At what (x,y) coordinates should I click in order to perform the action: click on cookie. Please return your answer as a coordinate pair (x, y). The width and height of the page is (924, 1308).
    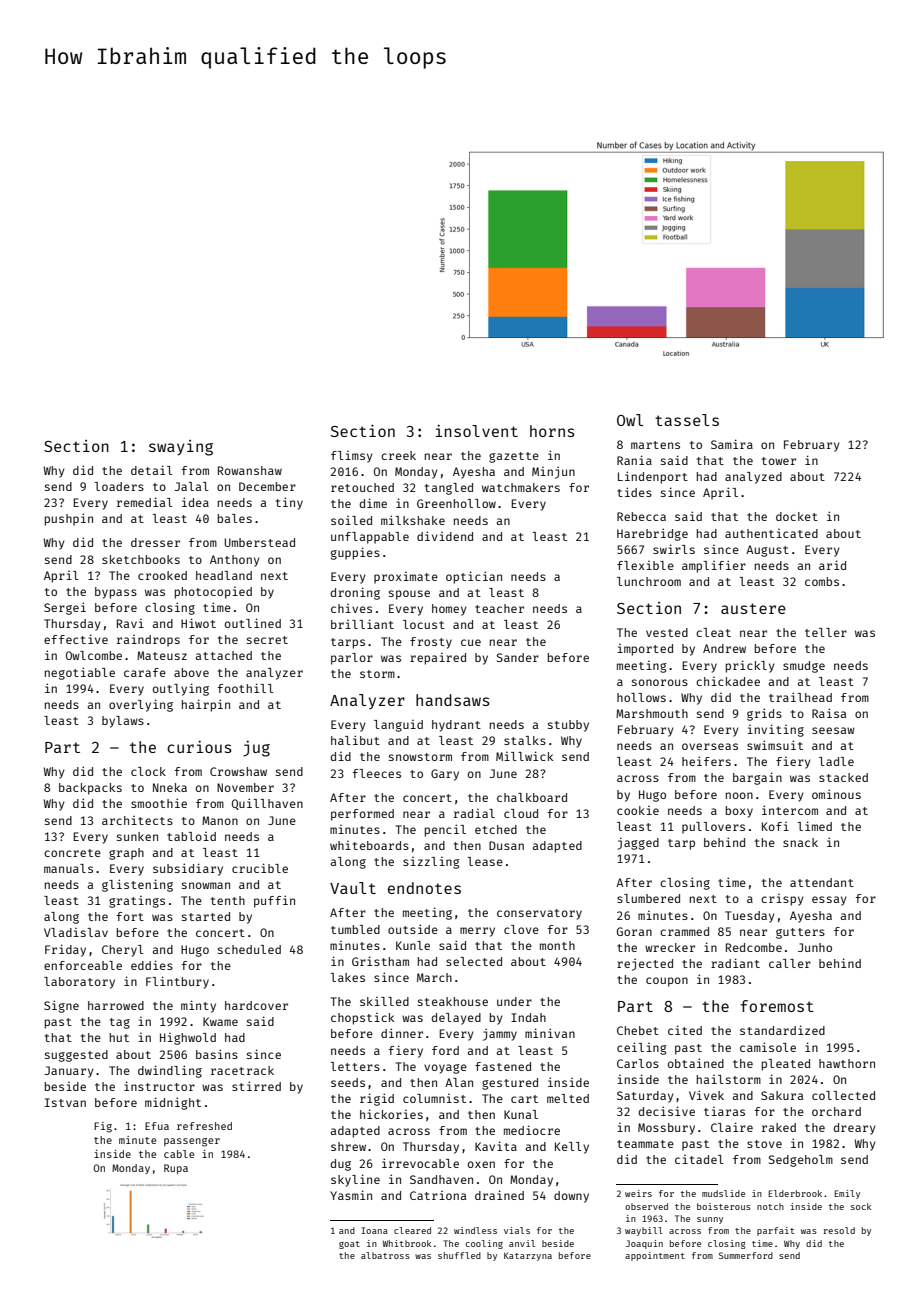
    Looking at the image, I should click on (638, 810).
